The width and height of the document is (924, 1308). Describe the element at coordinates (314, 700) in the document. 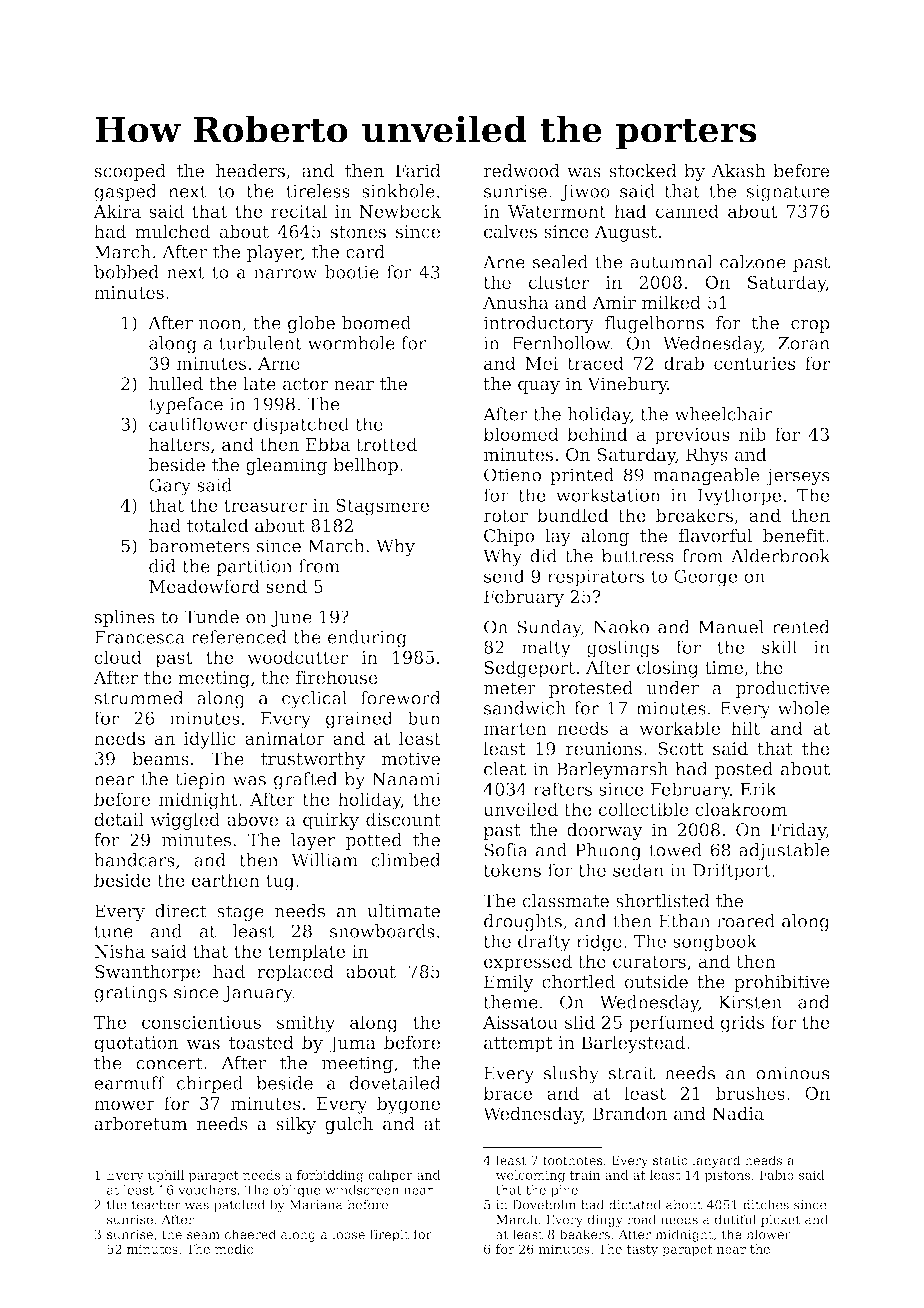

I see `cyclical` at that location.
